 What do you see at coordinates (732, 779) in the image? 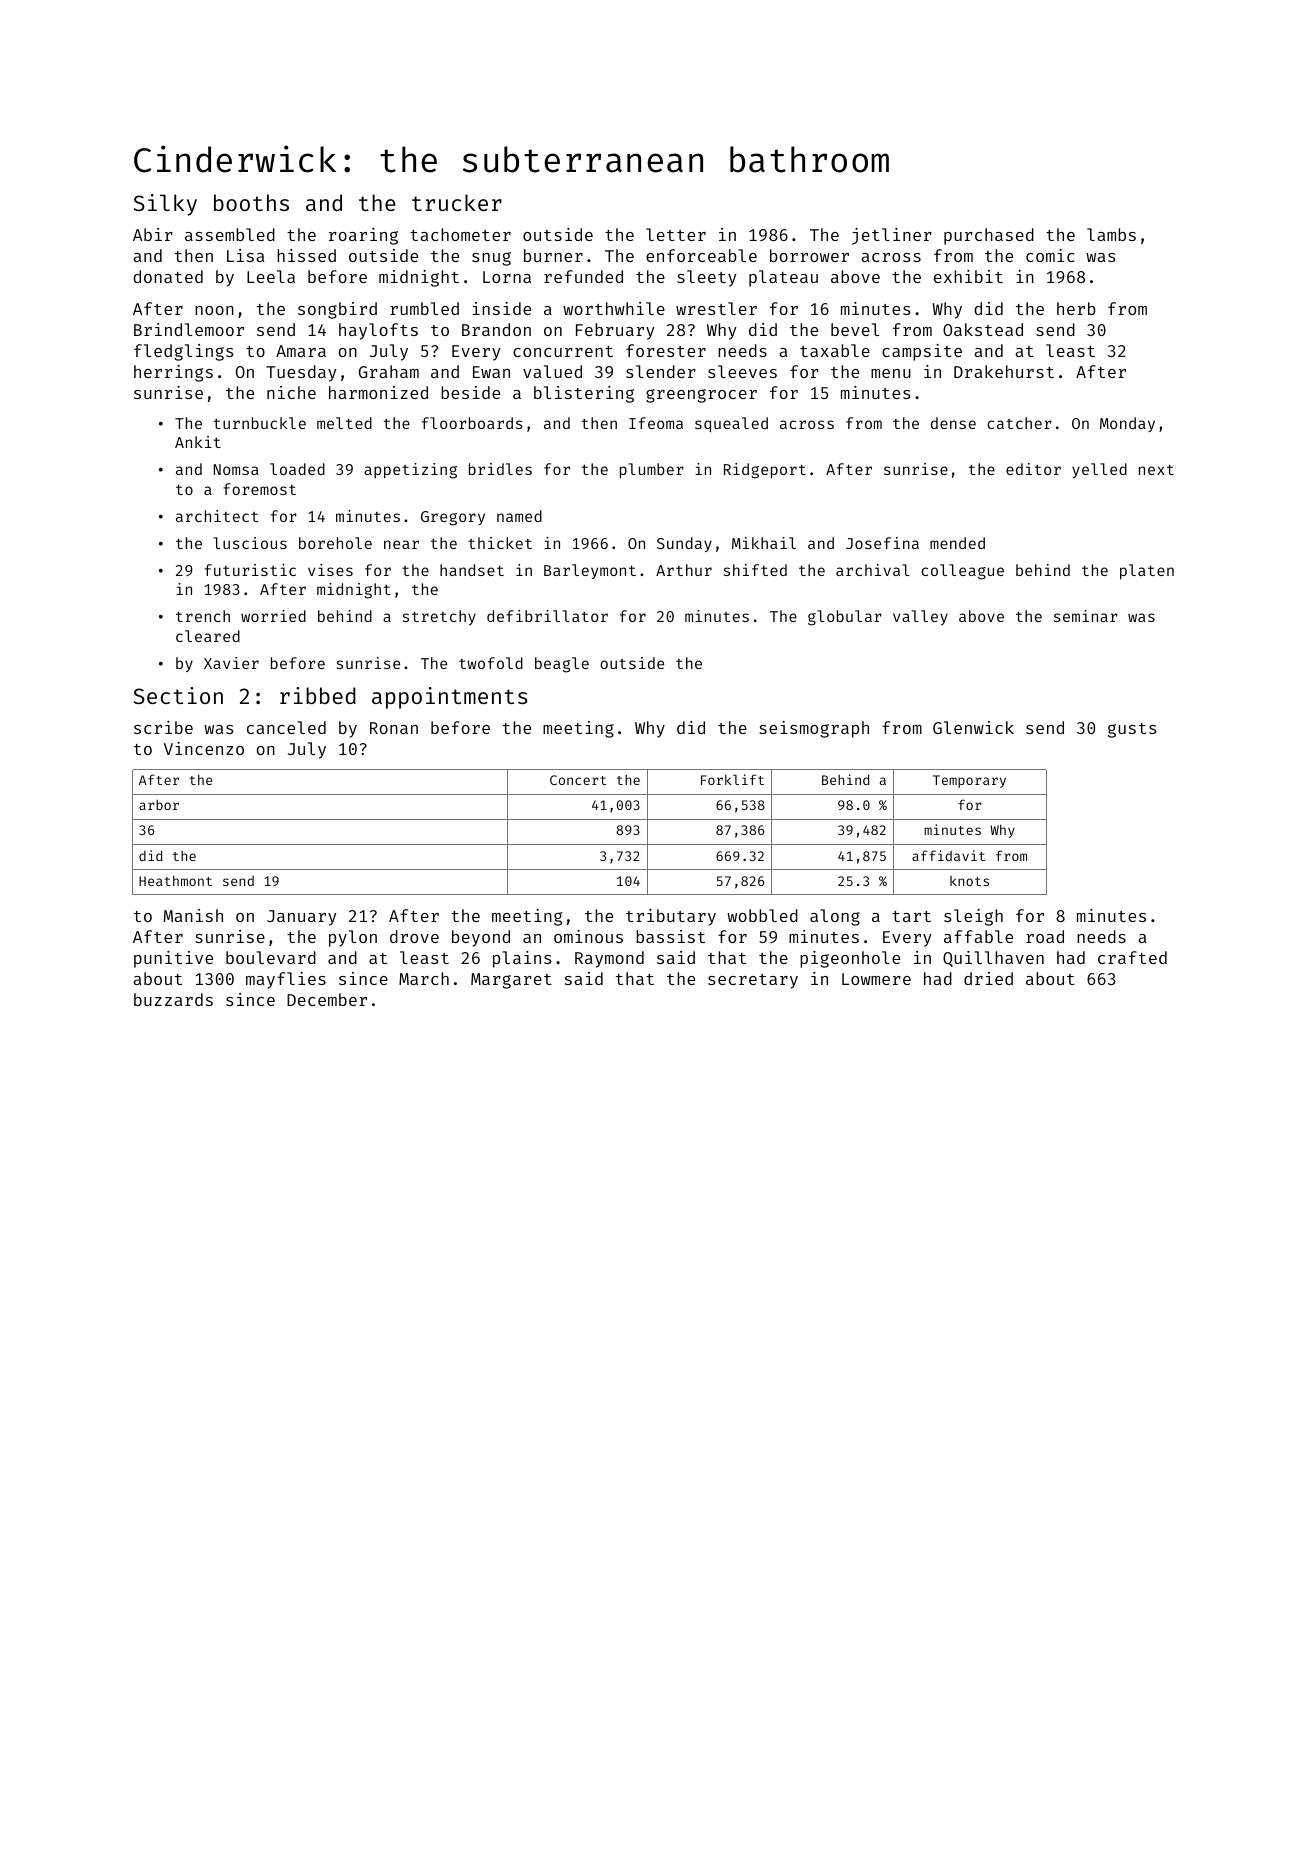
I see `Forklift` at bounding box center [732, 779].
